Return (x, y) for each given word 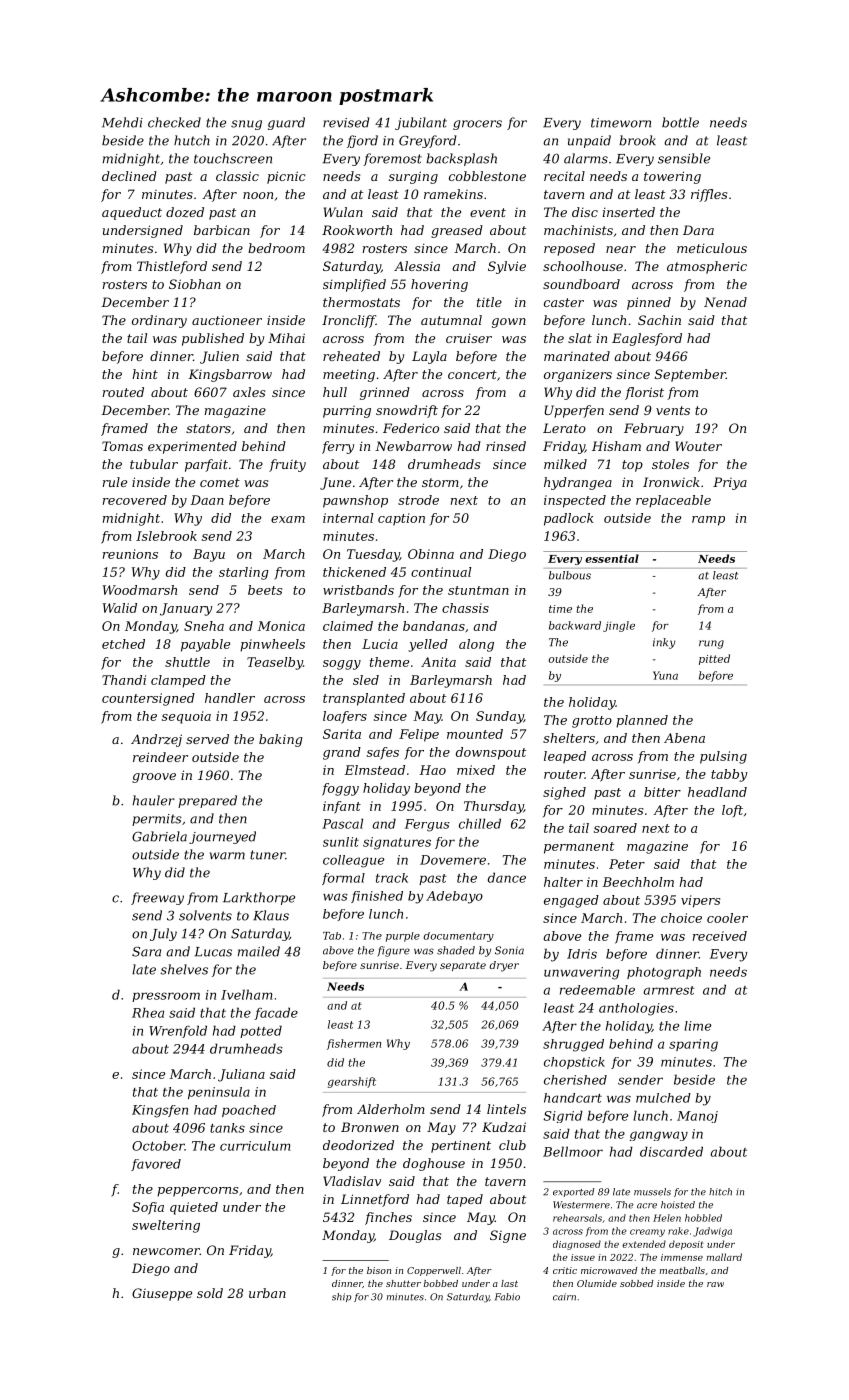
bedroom (276, 248)
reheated (351, 356)
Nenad (725, 302)
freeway (157, 898)
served (207, 739)
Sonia (509, 950)
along (476, 645)
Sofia (148, 1208)
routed (123, 392)
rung (711, 644)
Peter (627, 864)
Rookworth (357, 230)
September (690, 375)
